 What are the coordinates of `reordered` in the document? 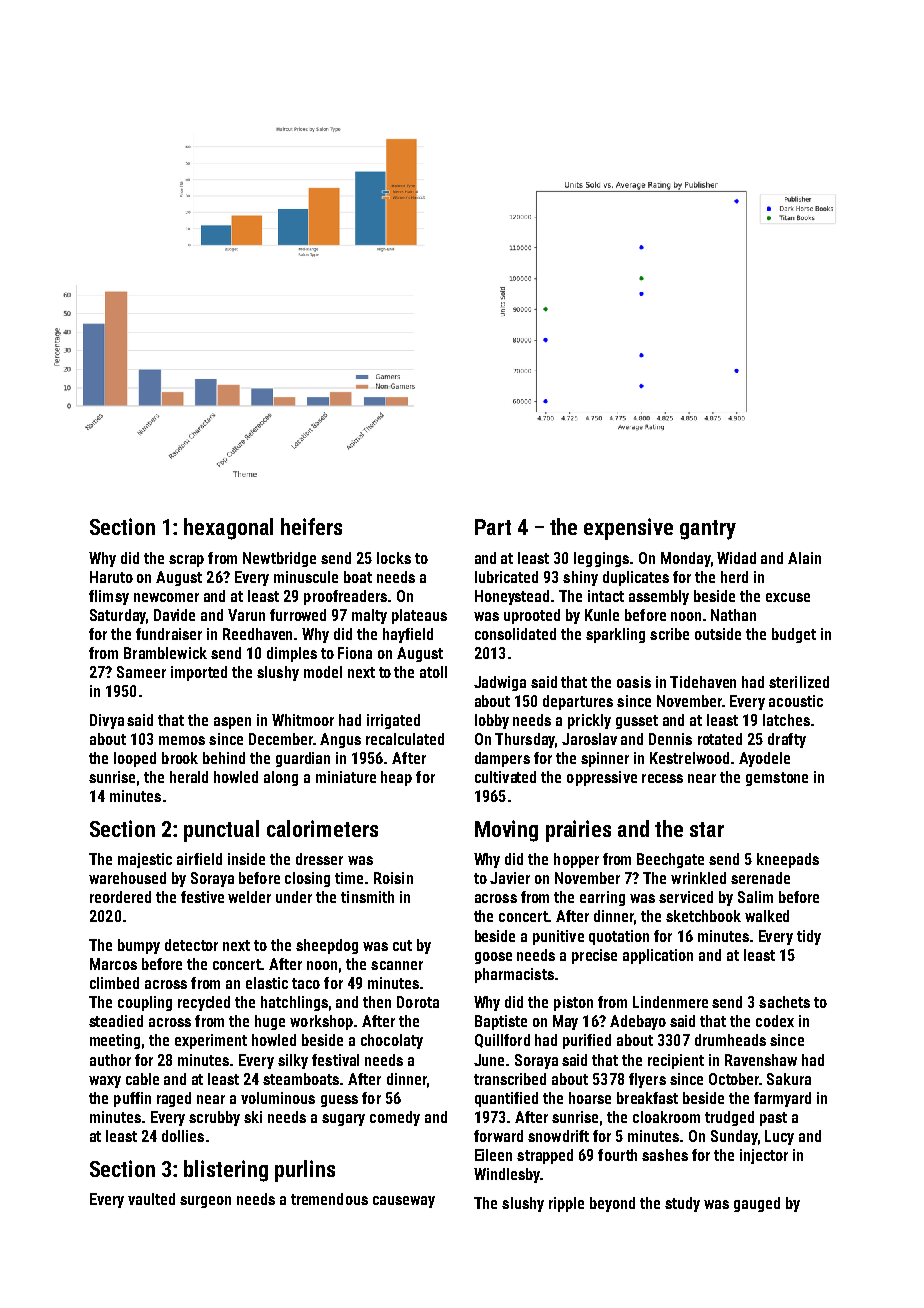 It's located at (120, 897).
